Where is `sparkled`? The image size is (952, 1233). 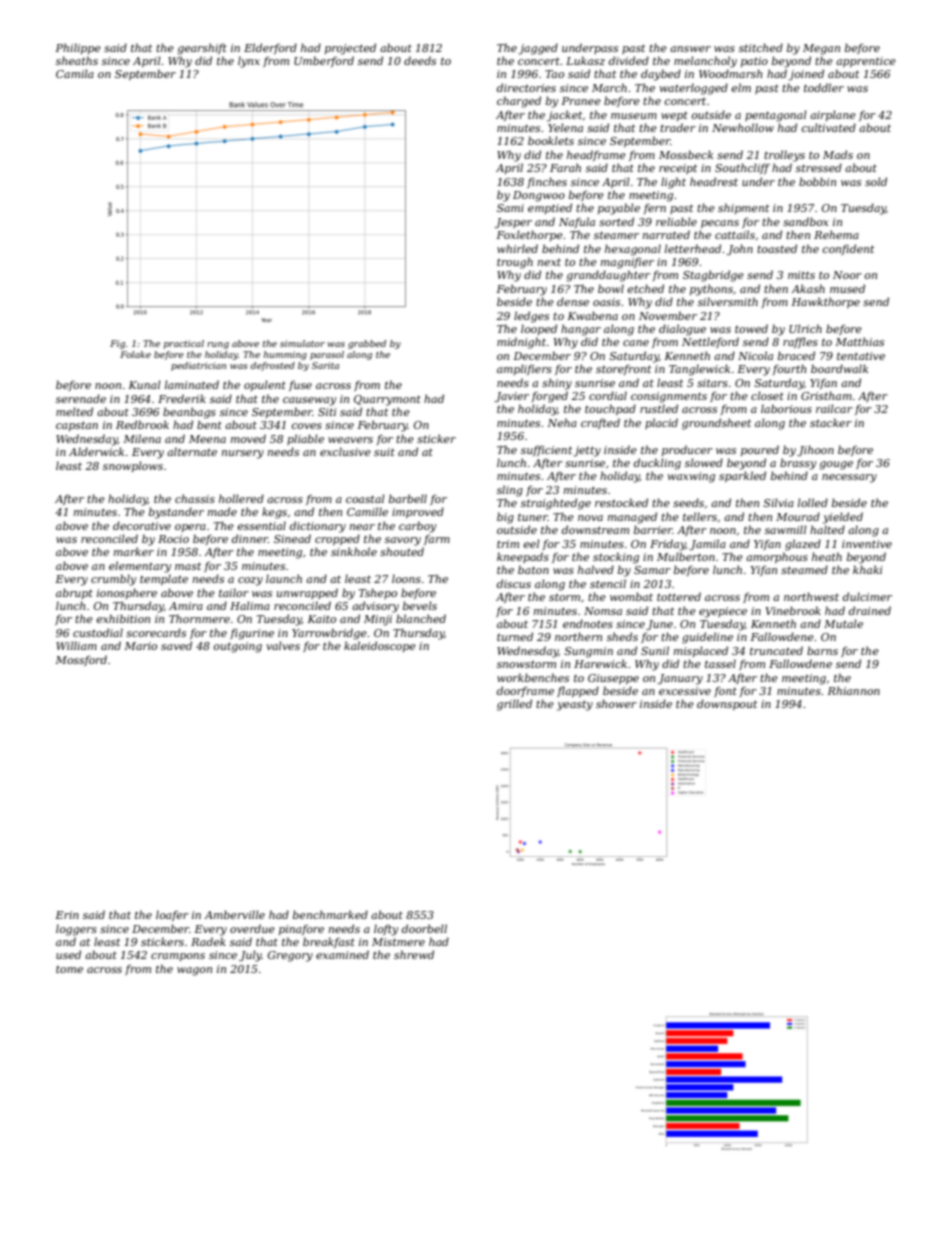 sparkled is located at coordinates (742, 476).
